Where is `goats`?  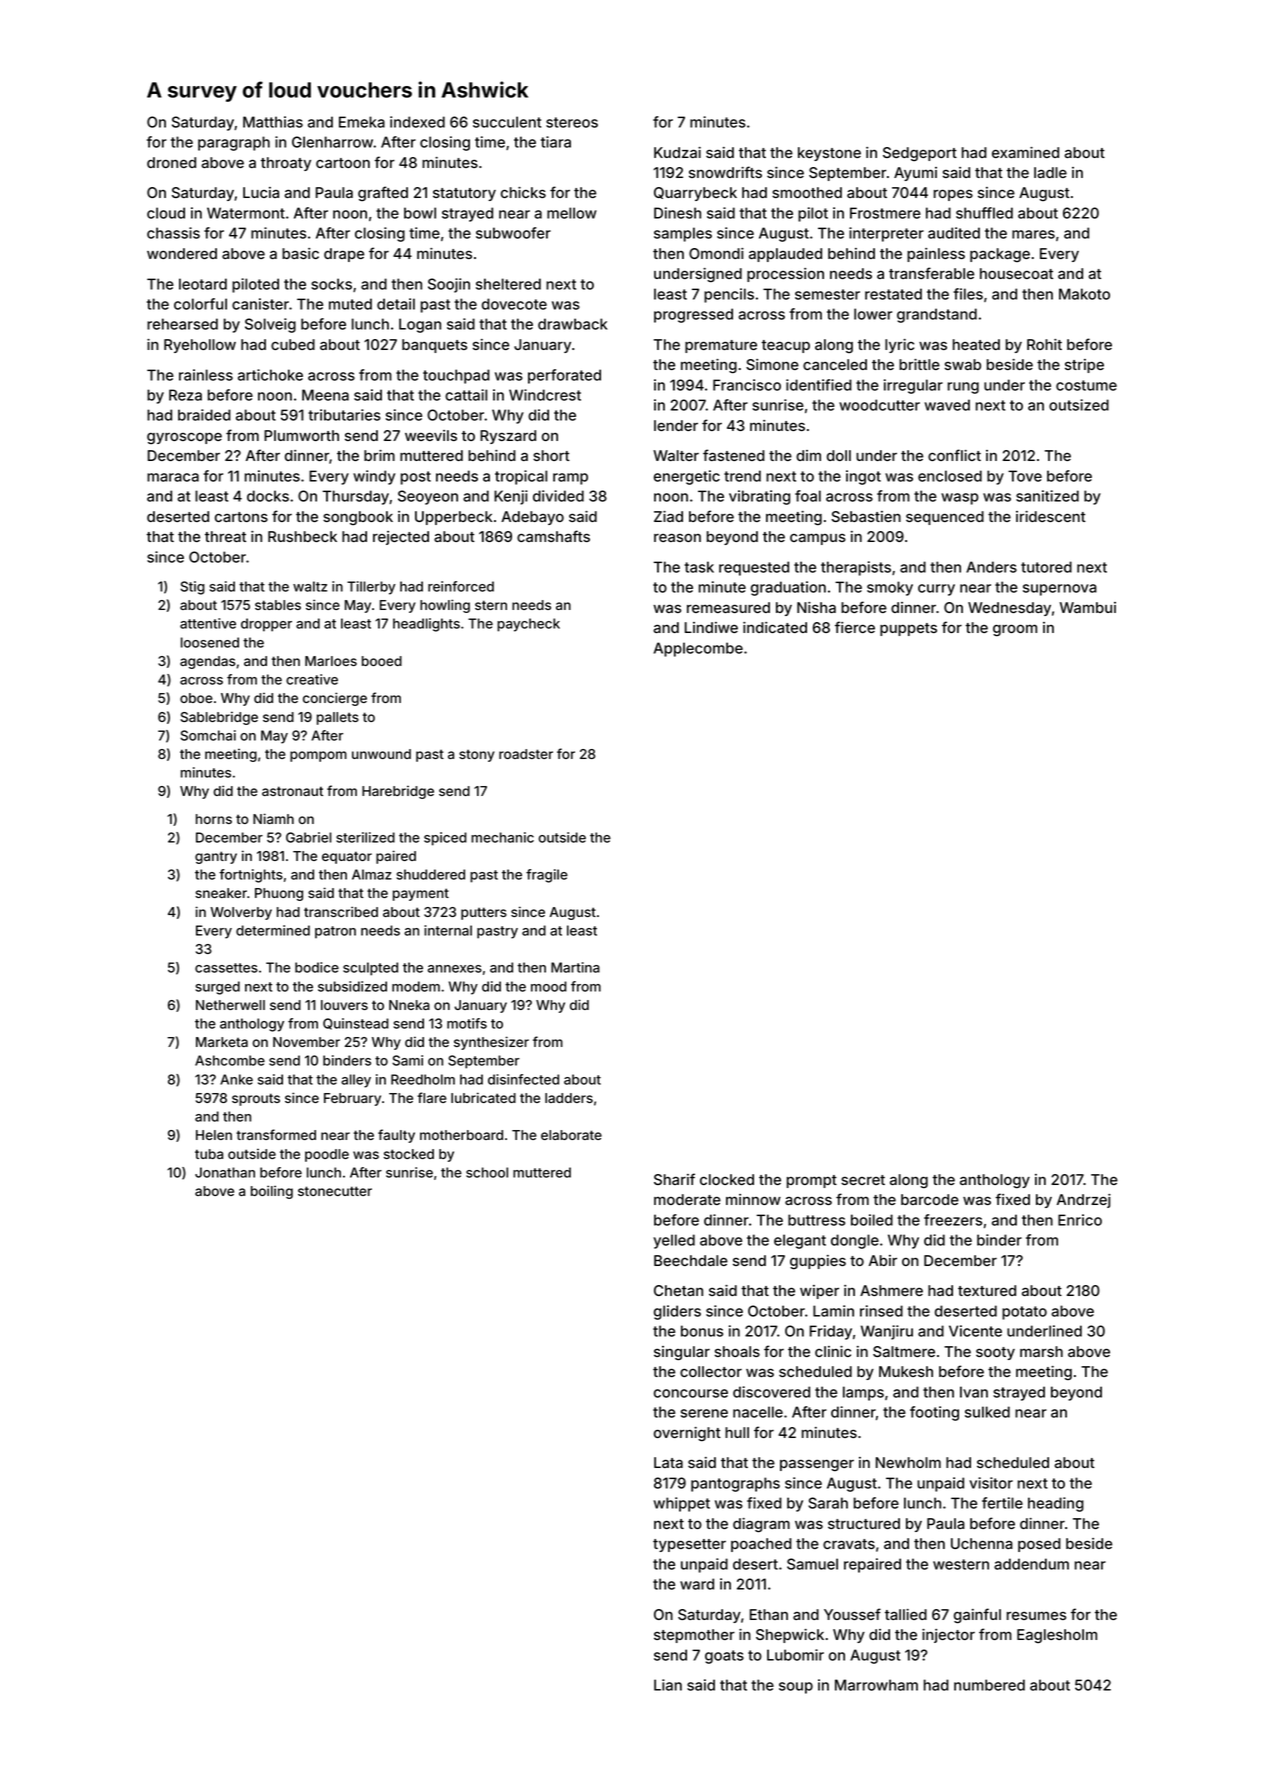 goats is located at coordinates (724, 1657).
